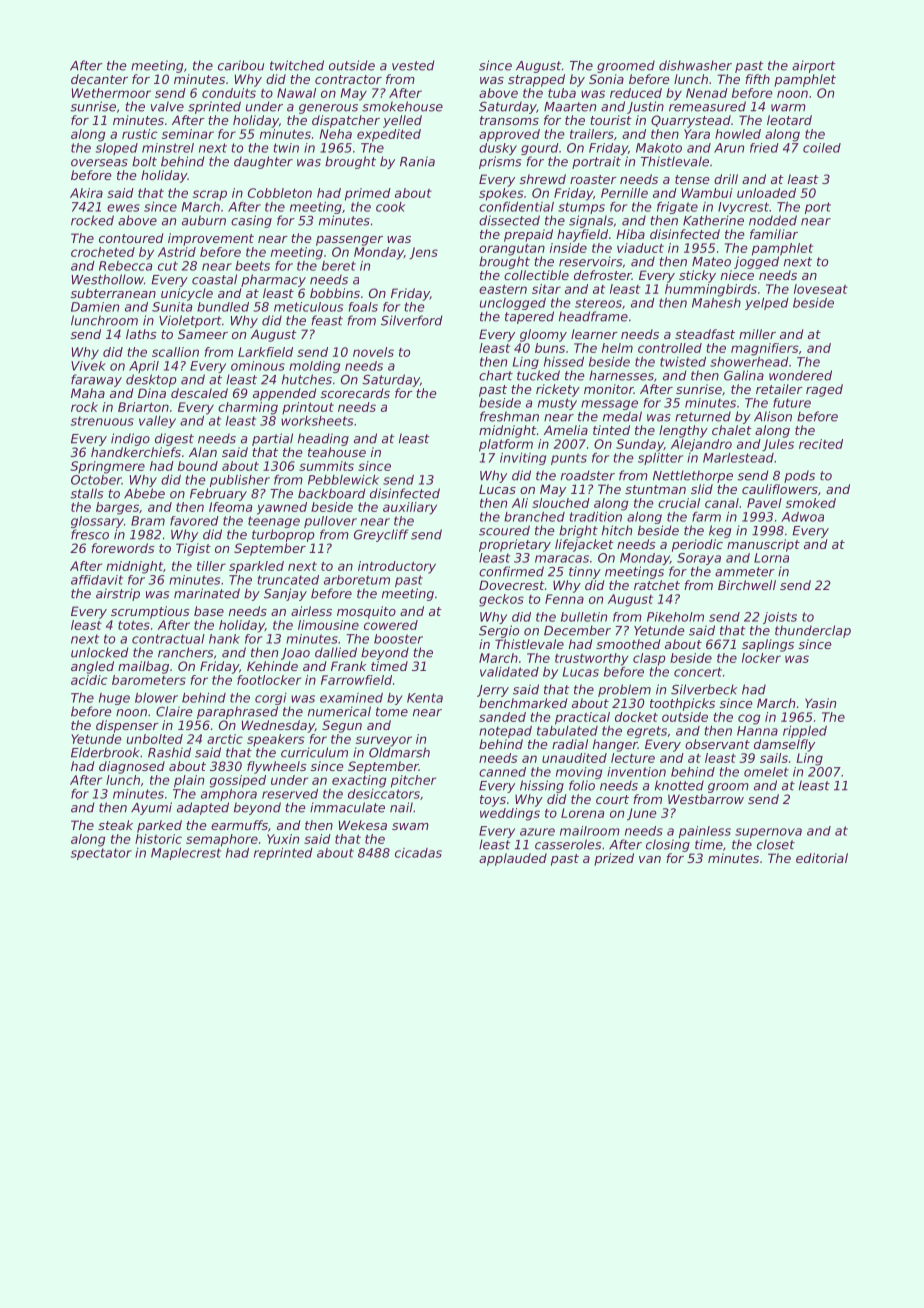 Image resolution: width=924 pixels, height=1308 pixels. Describe the element at coordinates (335, 293) in the document. I see `bobbins` at that location.
